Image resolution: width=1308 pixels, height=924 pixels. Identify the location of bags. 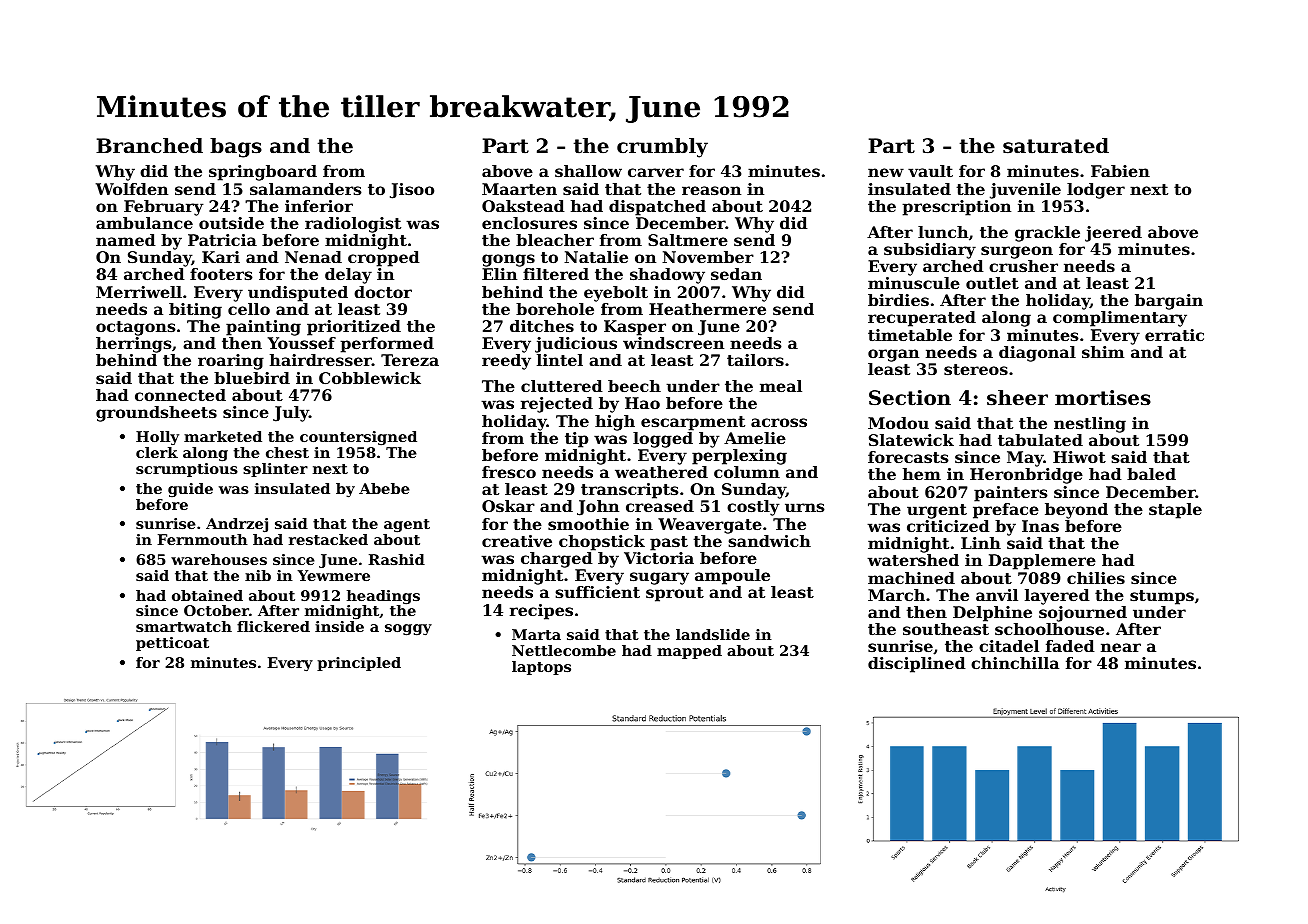
(236, 148).
